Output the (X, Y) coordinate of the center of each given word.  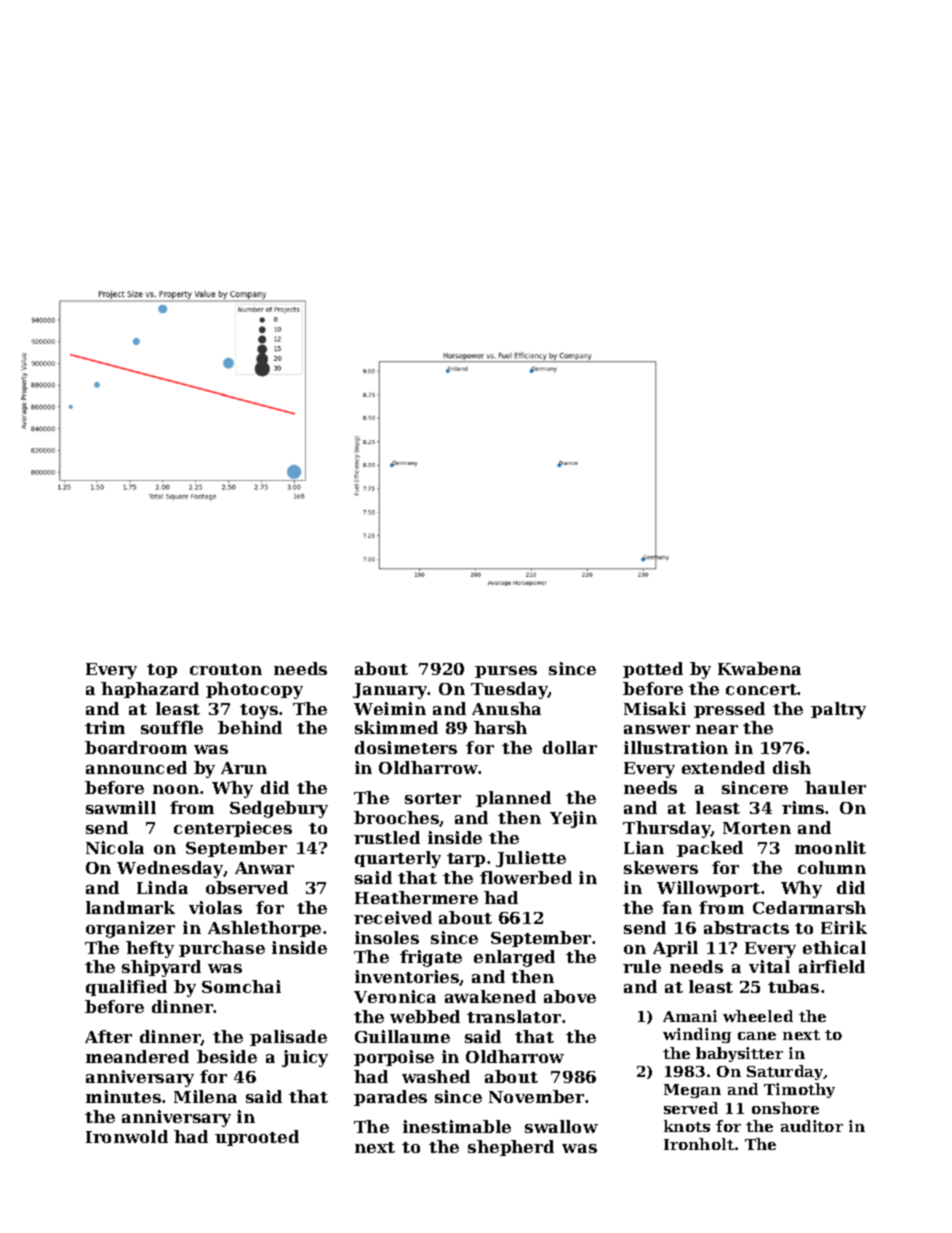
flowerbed (526, 877)
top (162, 671)
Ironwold (127, 1136)
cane (757, 1036)
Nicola (115, 847)
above (570, 996)
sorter (433, 798)
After (108, 1036)
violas (215, 907)
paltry (838, 710)
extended (723, 767)
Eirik (844, 927)
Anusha (506, 708)
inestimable (457, 1126)
